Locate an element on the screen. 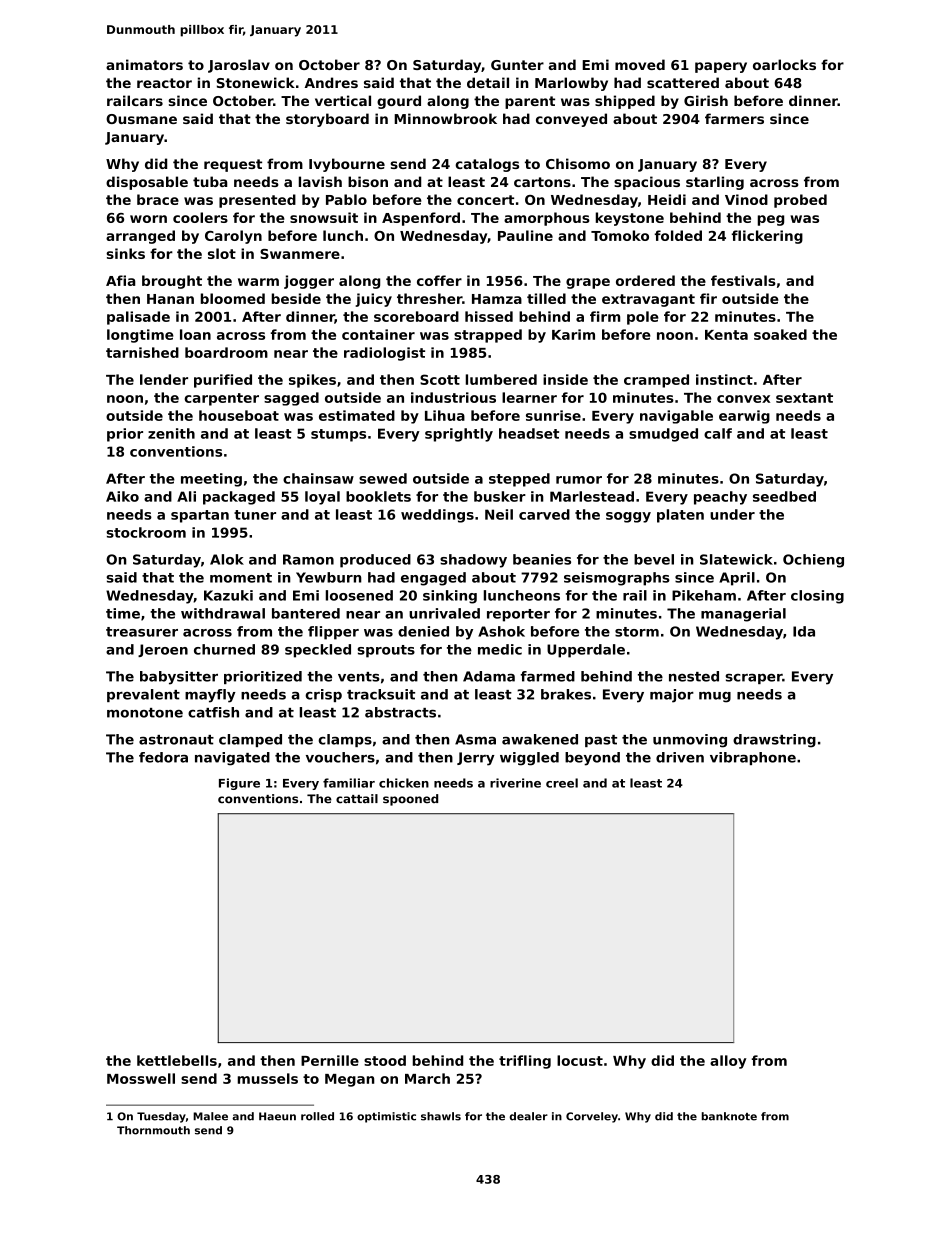 This screenshot has height=1233, width=952. Marlestead is located at coordinates (592, 496).
